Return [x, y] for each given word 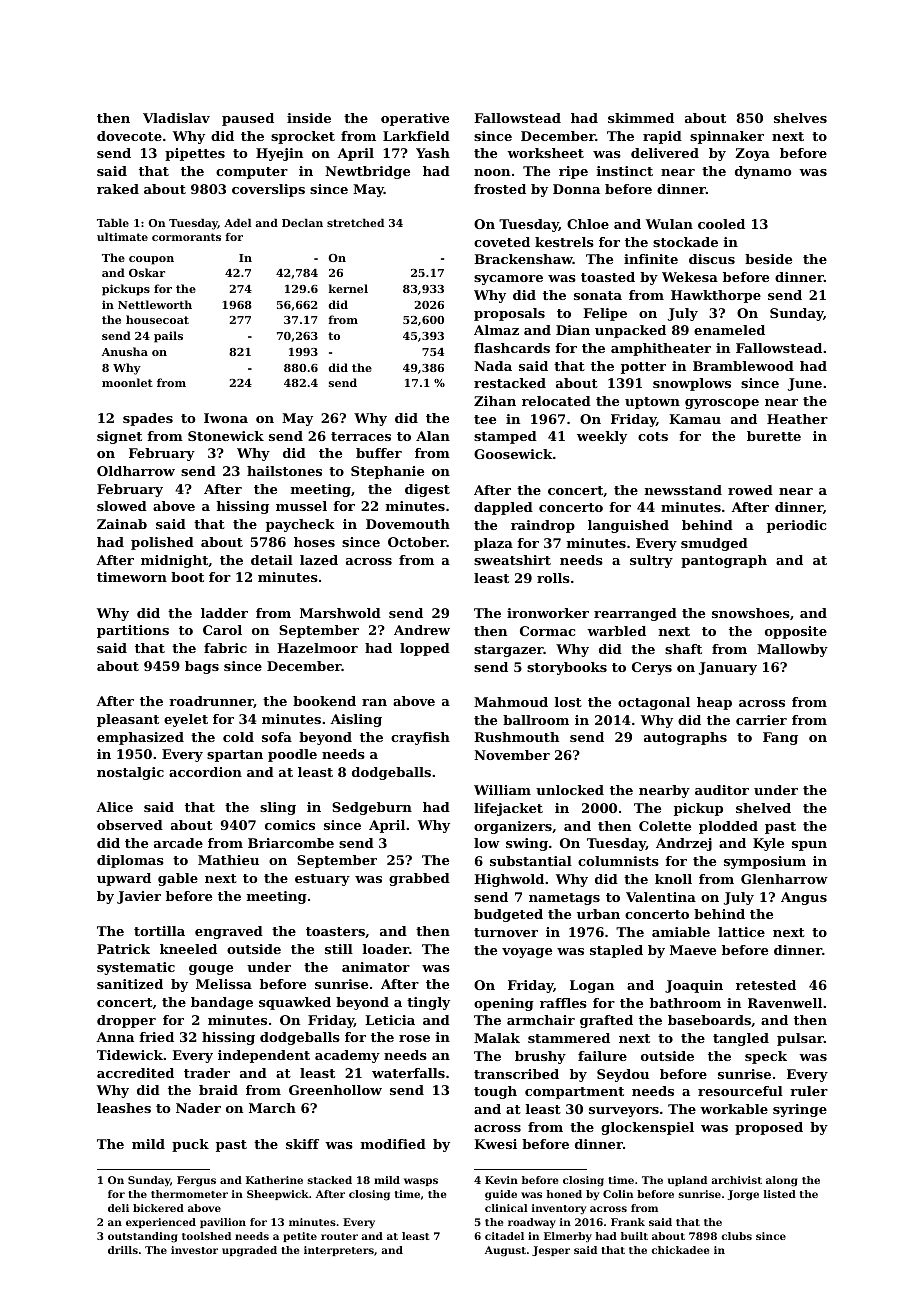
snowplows [692, 384]
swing [527, 844]
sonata [598, 295]
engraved [229, 932]
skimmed [641, 118]
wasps [421, 1182]
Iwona [226, 418]
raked [118, 189]
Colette [665, 826]
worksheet [545, 153]
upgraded [249, 1251]
